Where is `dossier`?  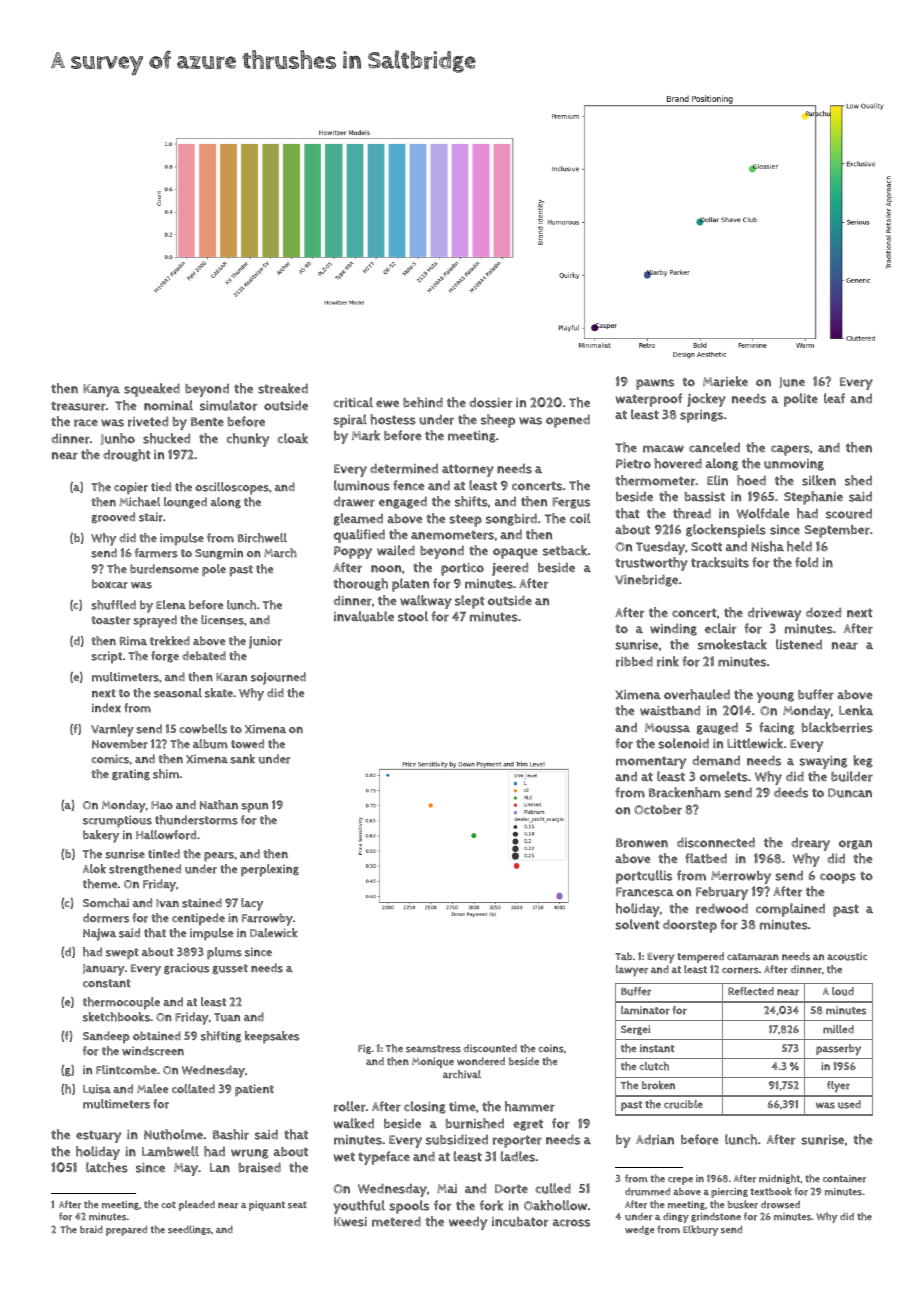 dossier is located at coordinates (491, 403).
